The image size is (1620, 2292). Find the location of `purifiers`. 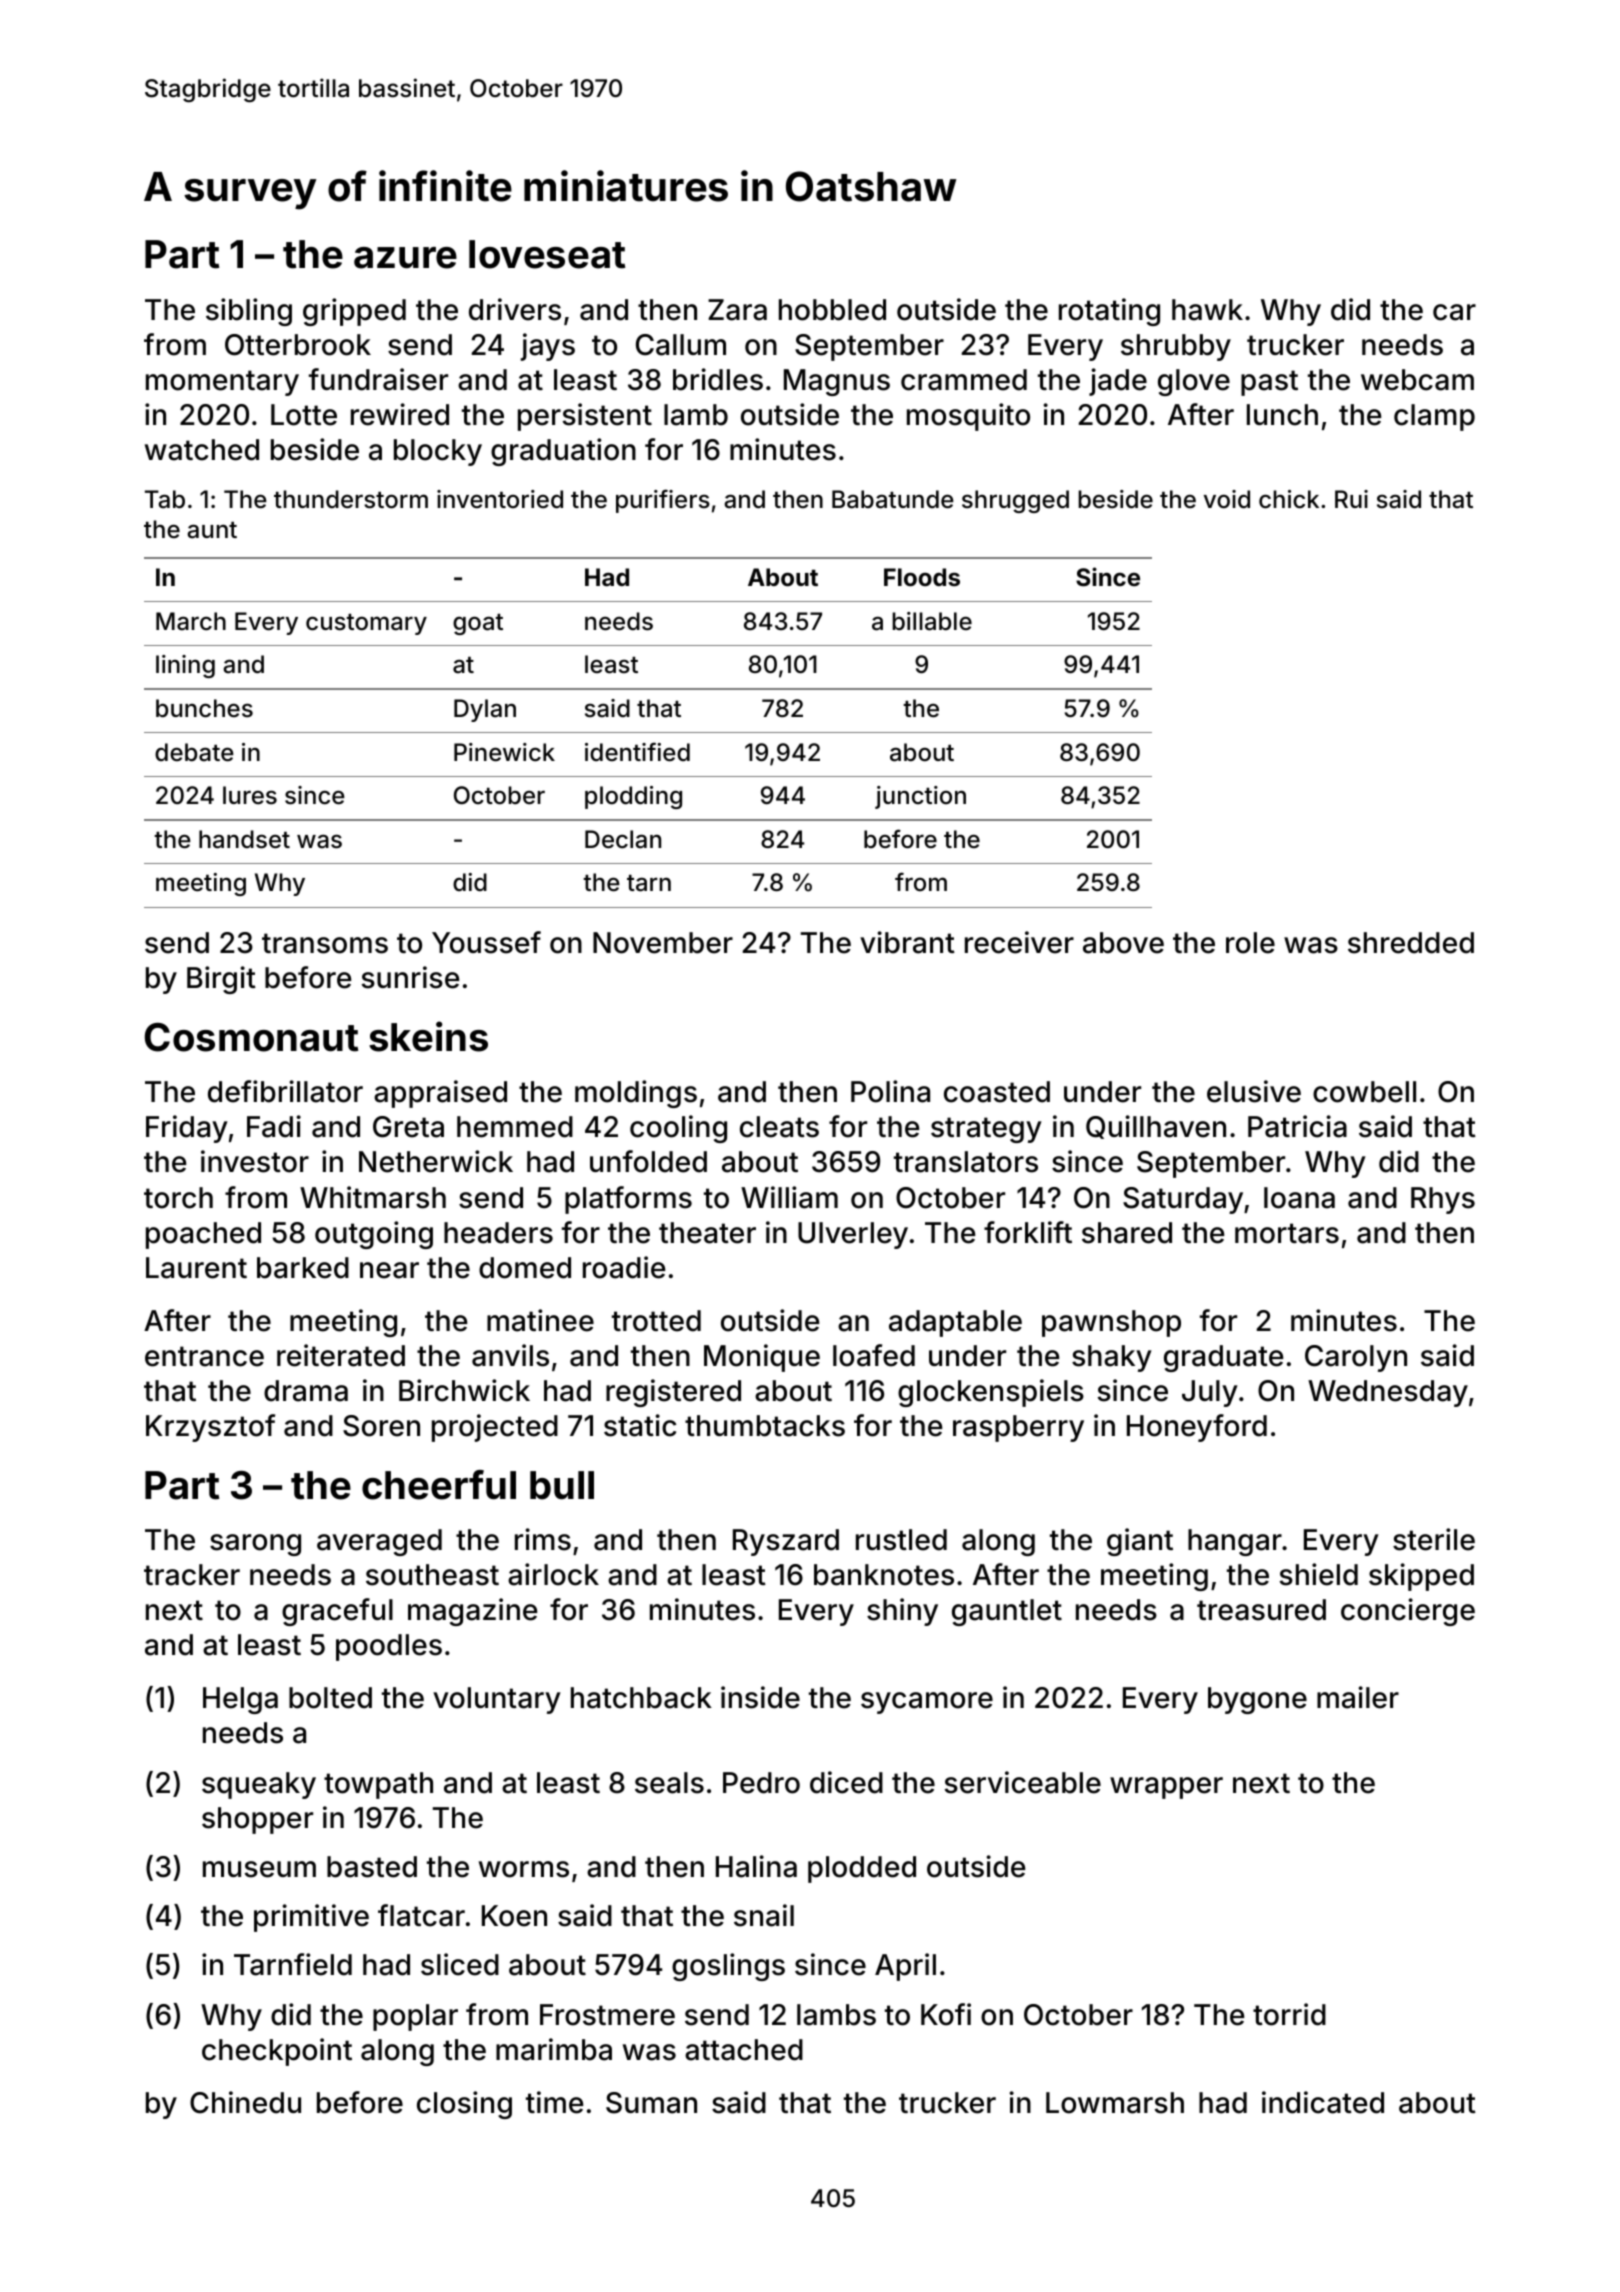

purifiers is located at coordinates (663, 501).
